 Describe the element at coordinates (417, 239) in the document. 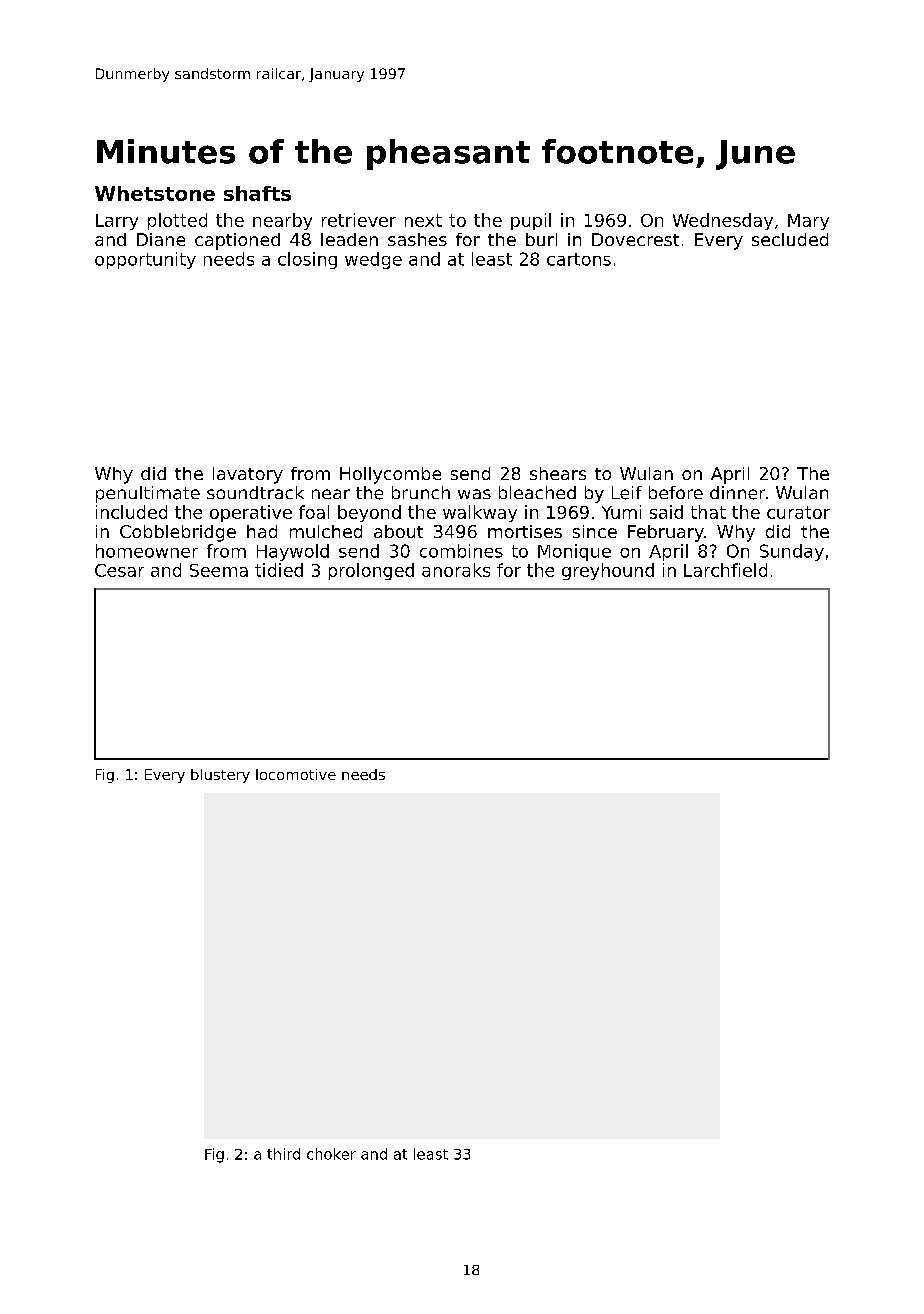

I see `sashes` at that location.
